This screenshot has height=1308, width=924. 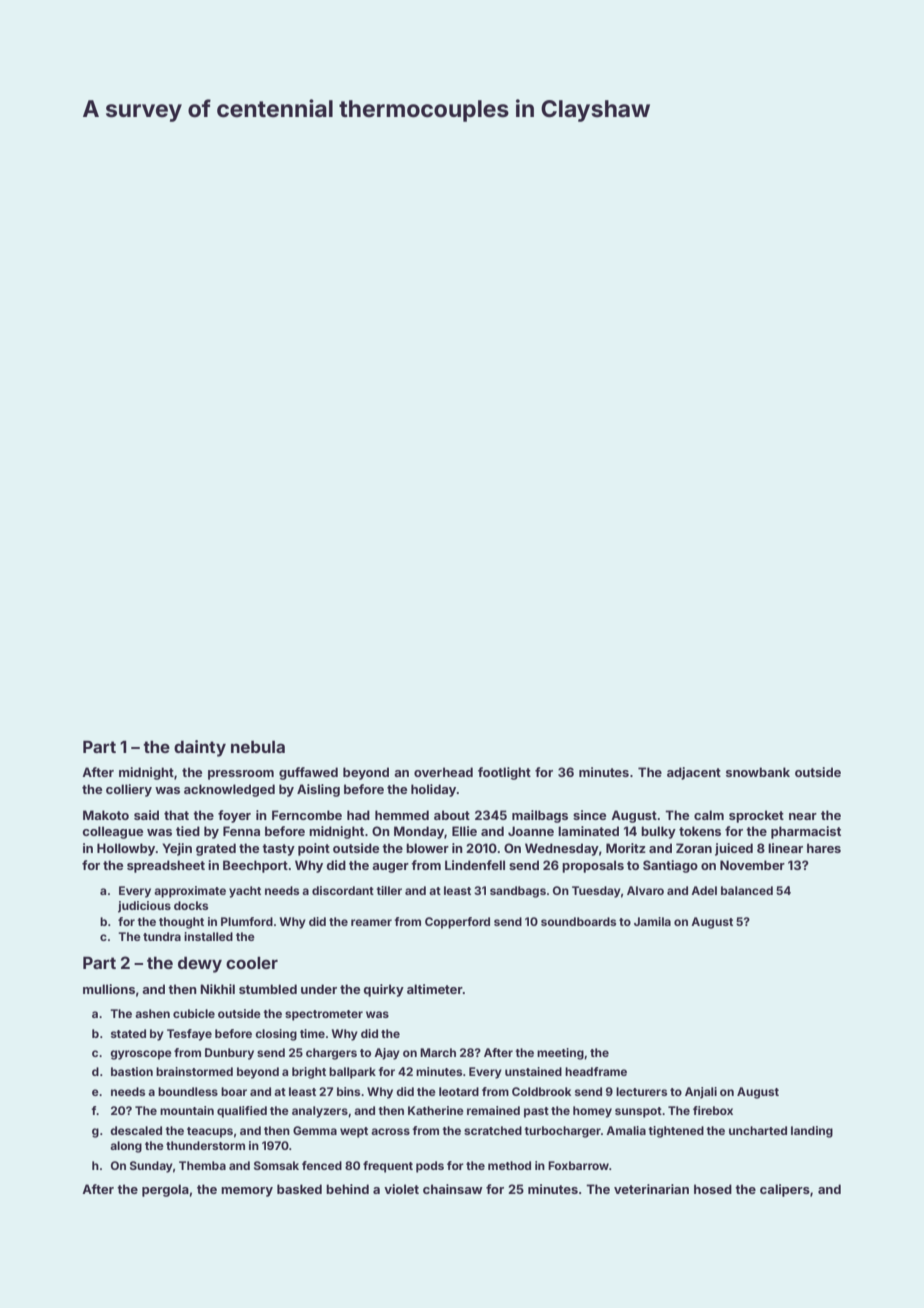 I want to click on descaled, so click(x=136, y=1130).
